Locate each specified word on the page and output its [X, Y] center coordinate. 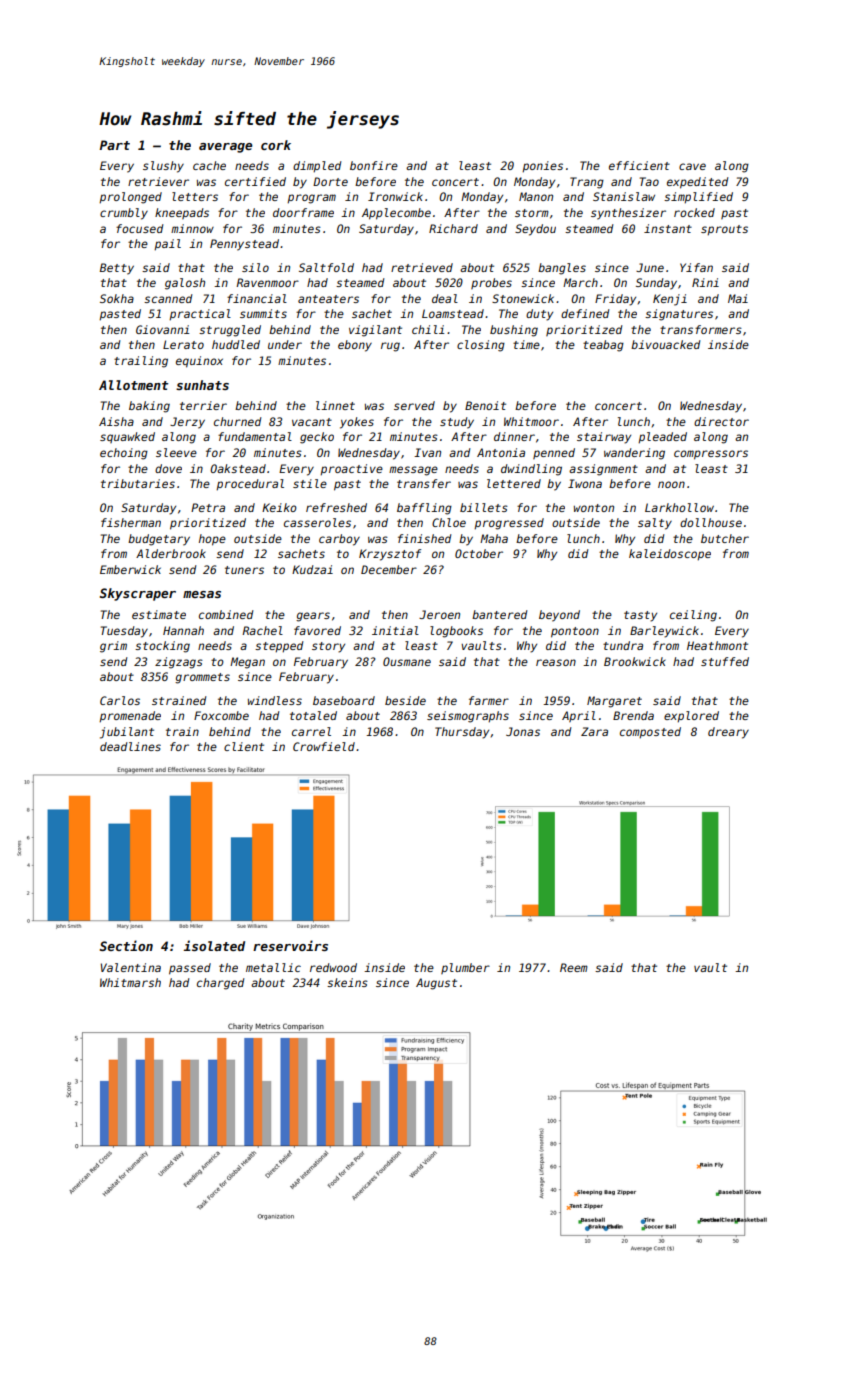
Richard [453, 228]
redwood [333, 967]
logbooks [456, 632]
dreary [728, 733]
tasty [640, 616]
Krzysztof [390, 555]
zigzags [179, 663]
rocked [694, 212]
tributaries [138, 483]
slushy [163, 167]
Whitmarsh [130, 982]
